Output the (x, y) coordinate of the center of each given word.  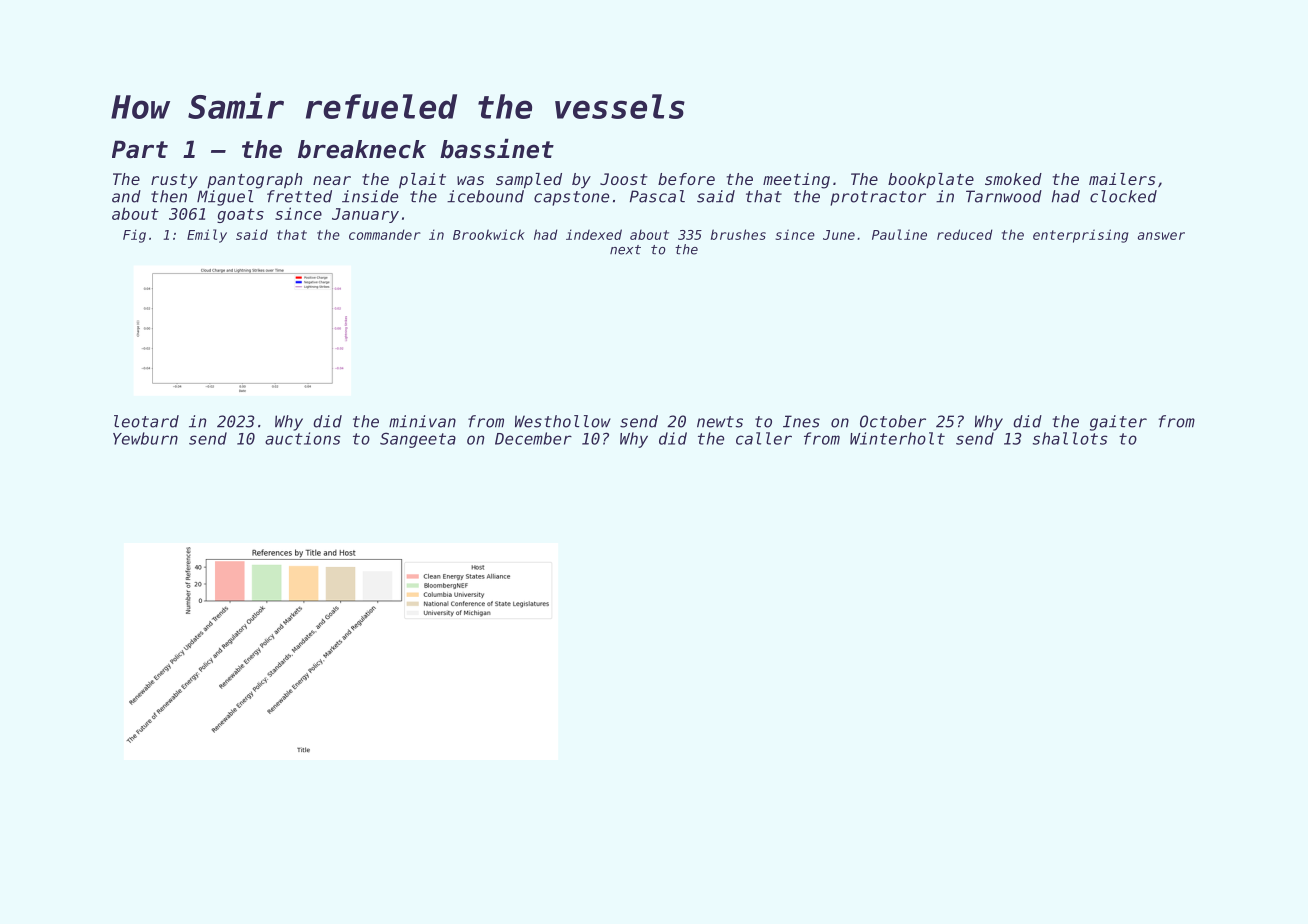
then (169, 196)
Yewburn (145, 438)
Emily (207, 236)
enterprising (1081, 236)
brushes (738, 234)
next (625, 250)
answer (1161, 236)
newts (720, 422)
